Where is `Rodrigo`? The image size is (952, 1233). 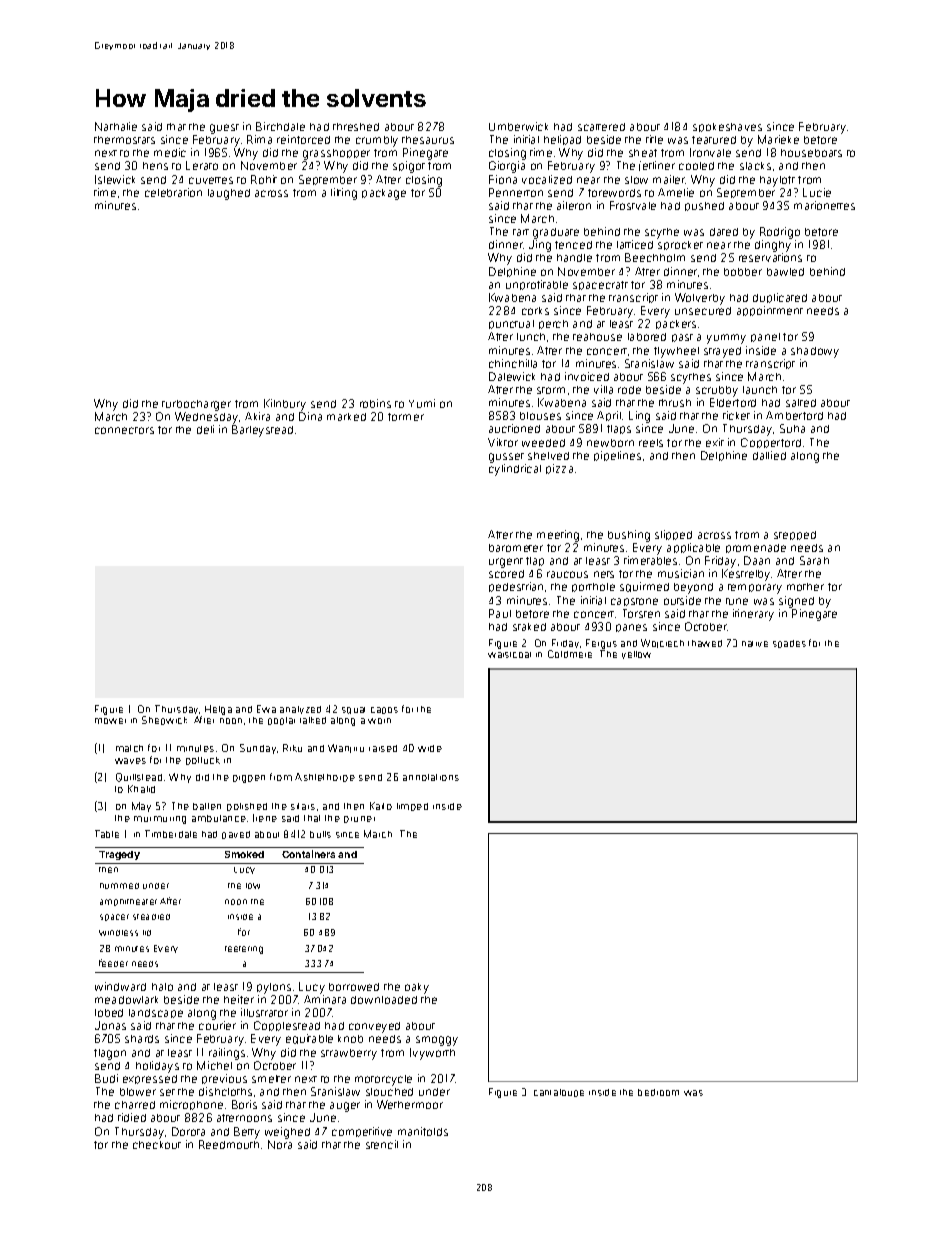
Rodrigo is located at coordinates (780, 233).
